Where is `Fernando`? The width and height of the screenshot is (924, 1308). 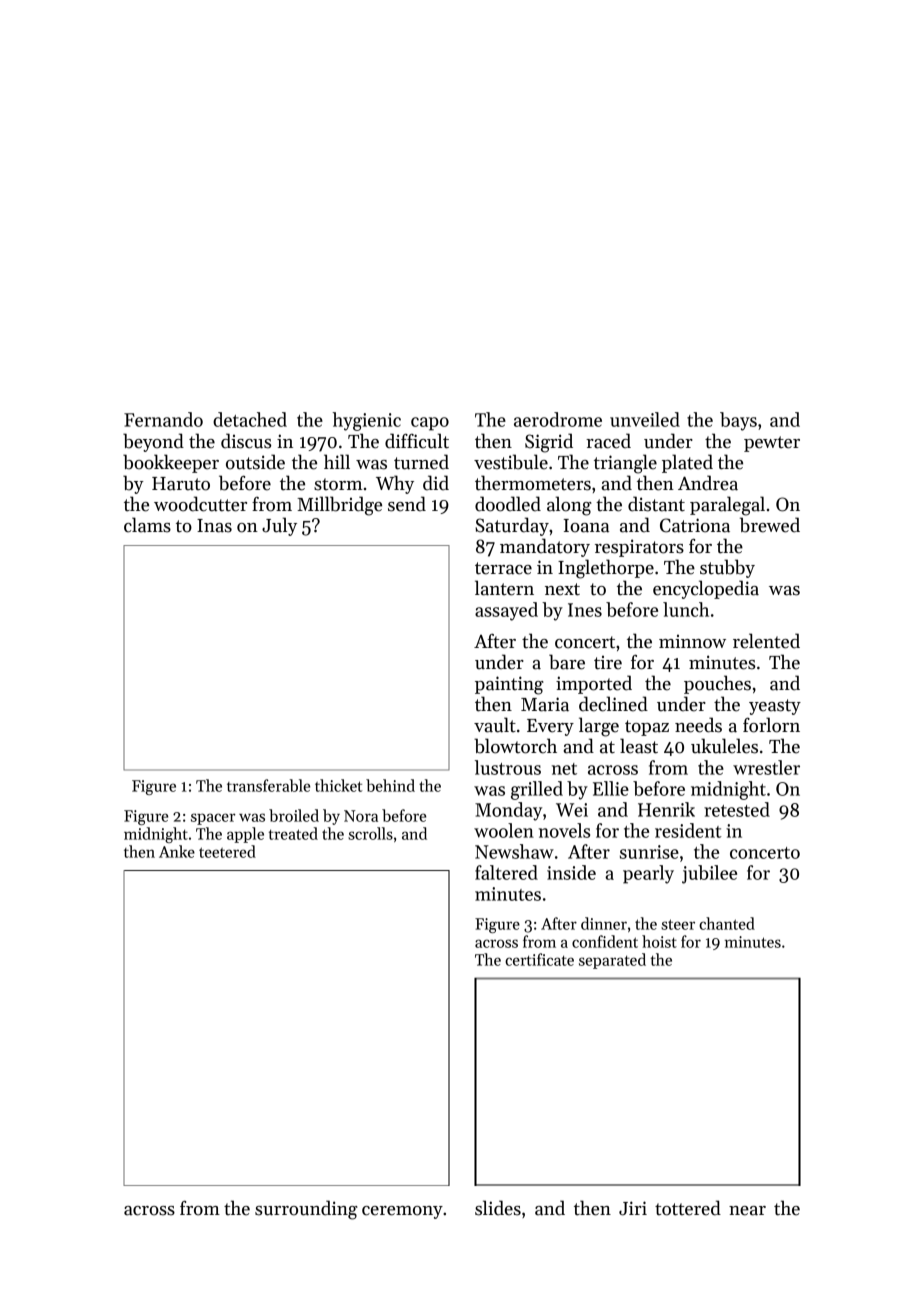 Fernando is located at coordinates (163, 419).
